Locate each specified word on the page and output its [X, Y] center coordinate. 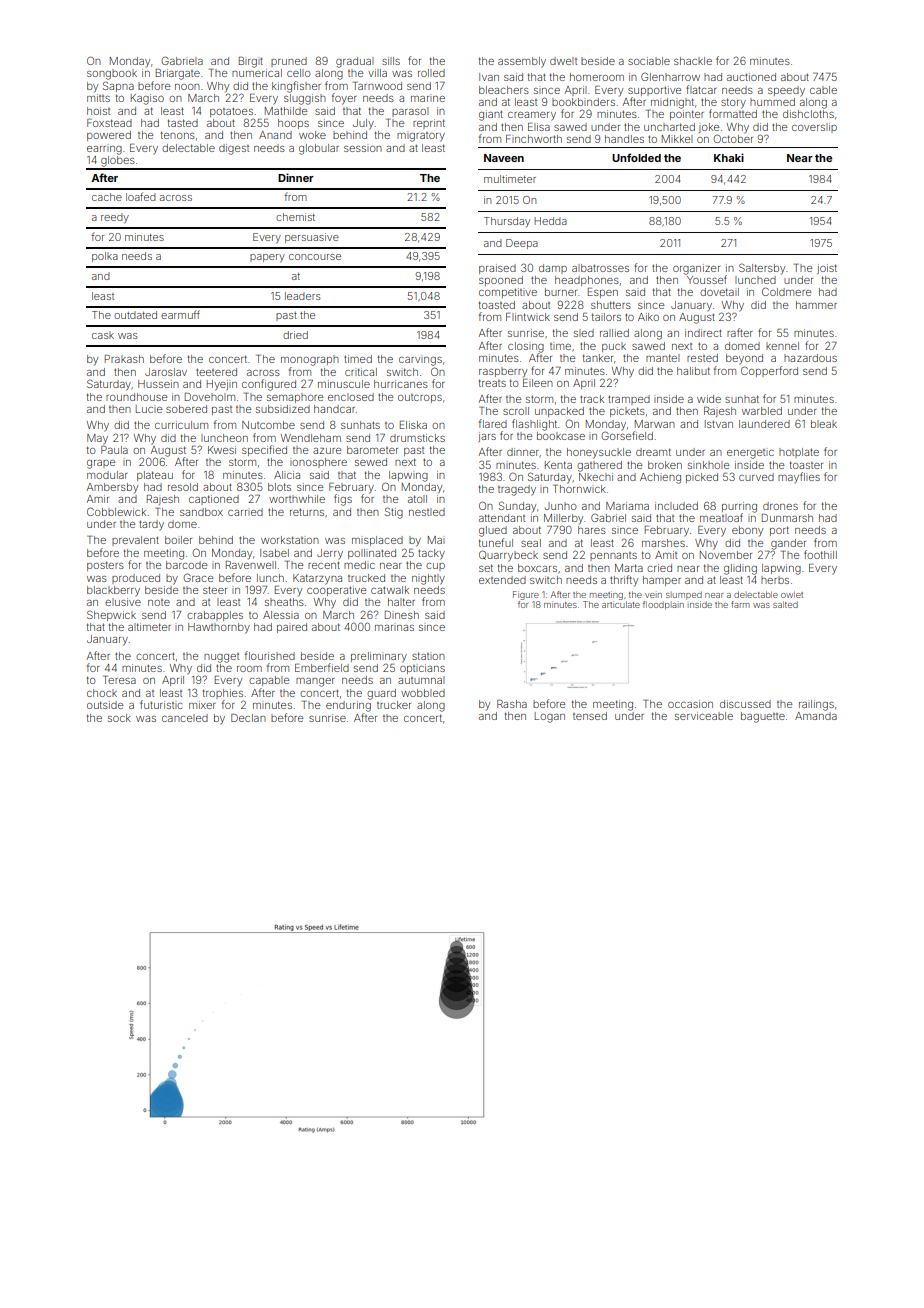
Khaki [729, 157]
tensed [590, 716]
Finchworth [534, 139]
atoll [417, 499]
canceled [185, 718]
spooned [501, 281]
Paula [114, 450]
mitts [98, 98]
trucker [394, 705]
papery [267, 258]
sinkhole [708, 465]
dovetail [719, 292]
